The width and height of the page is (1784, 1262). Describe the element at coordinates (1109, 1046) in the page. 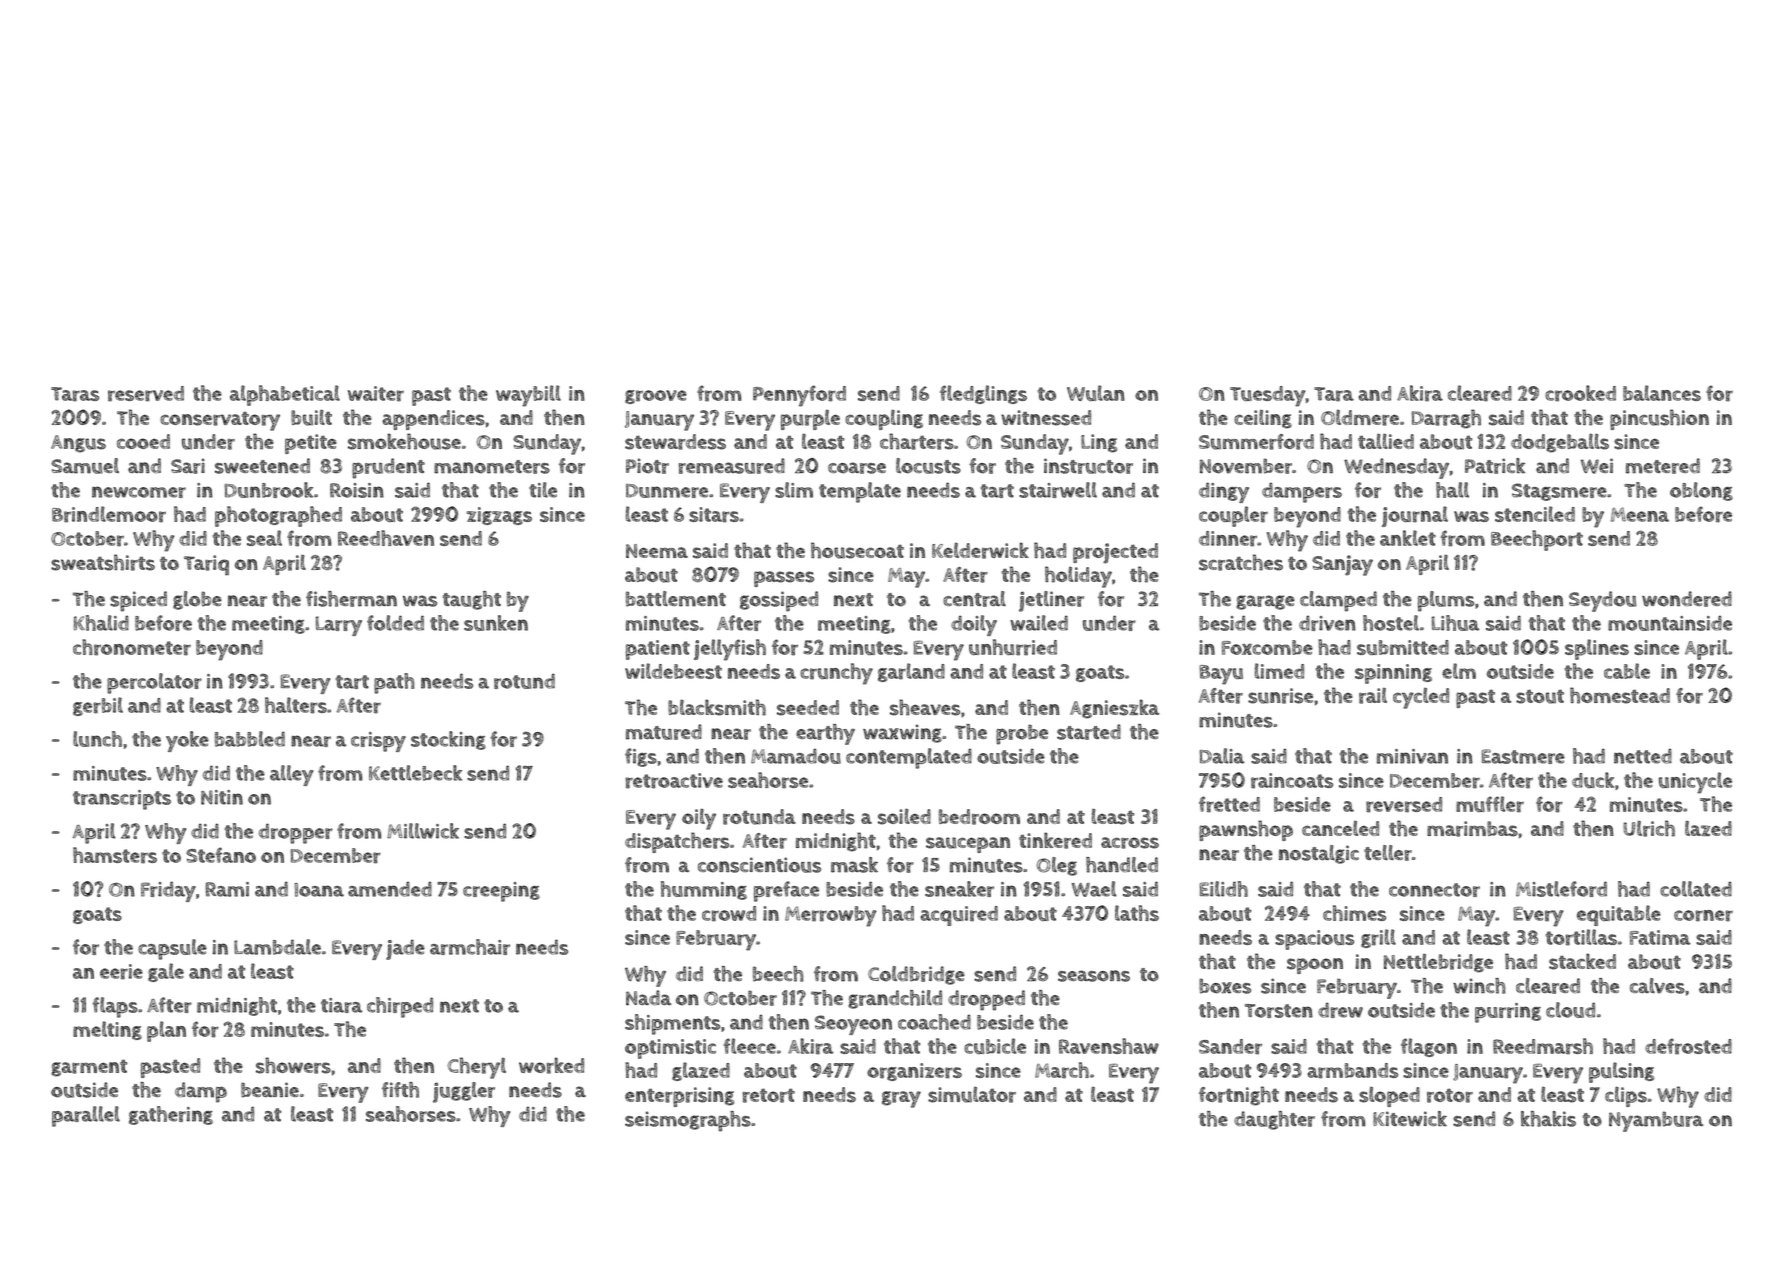

I see `Ravenshaw` at that location.
